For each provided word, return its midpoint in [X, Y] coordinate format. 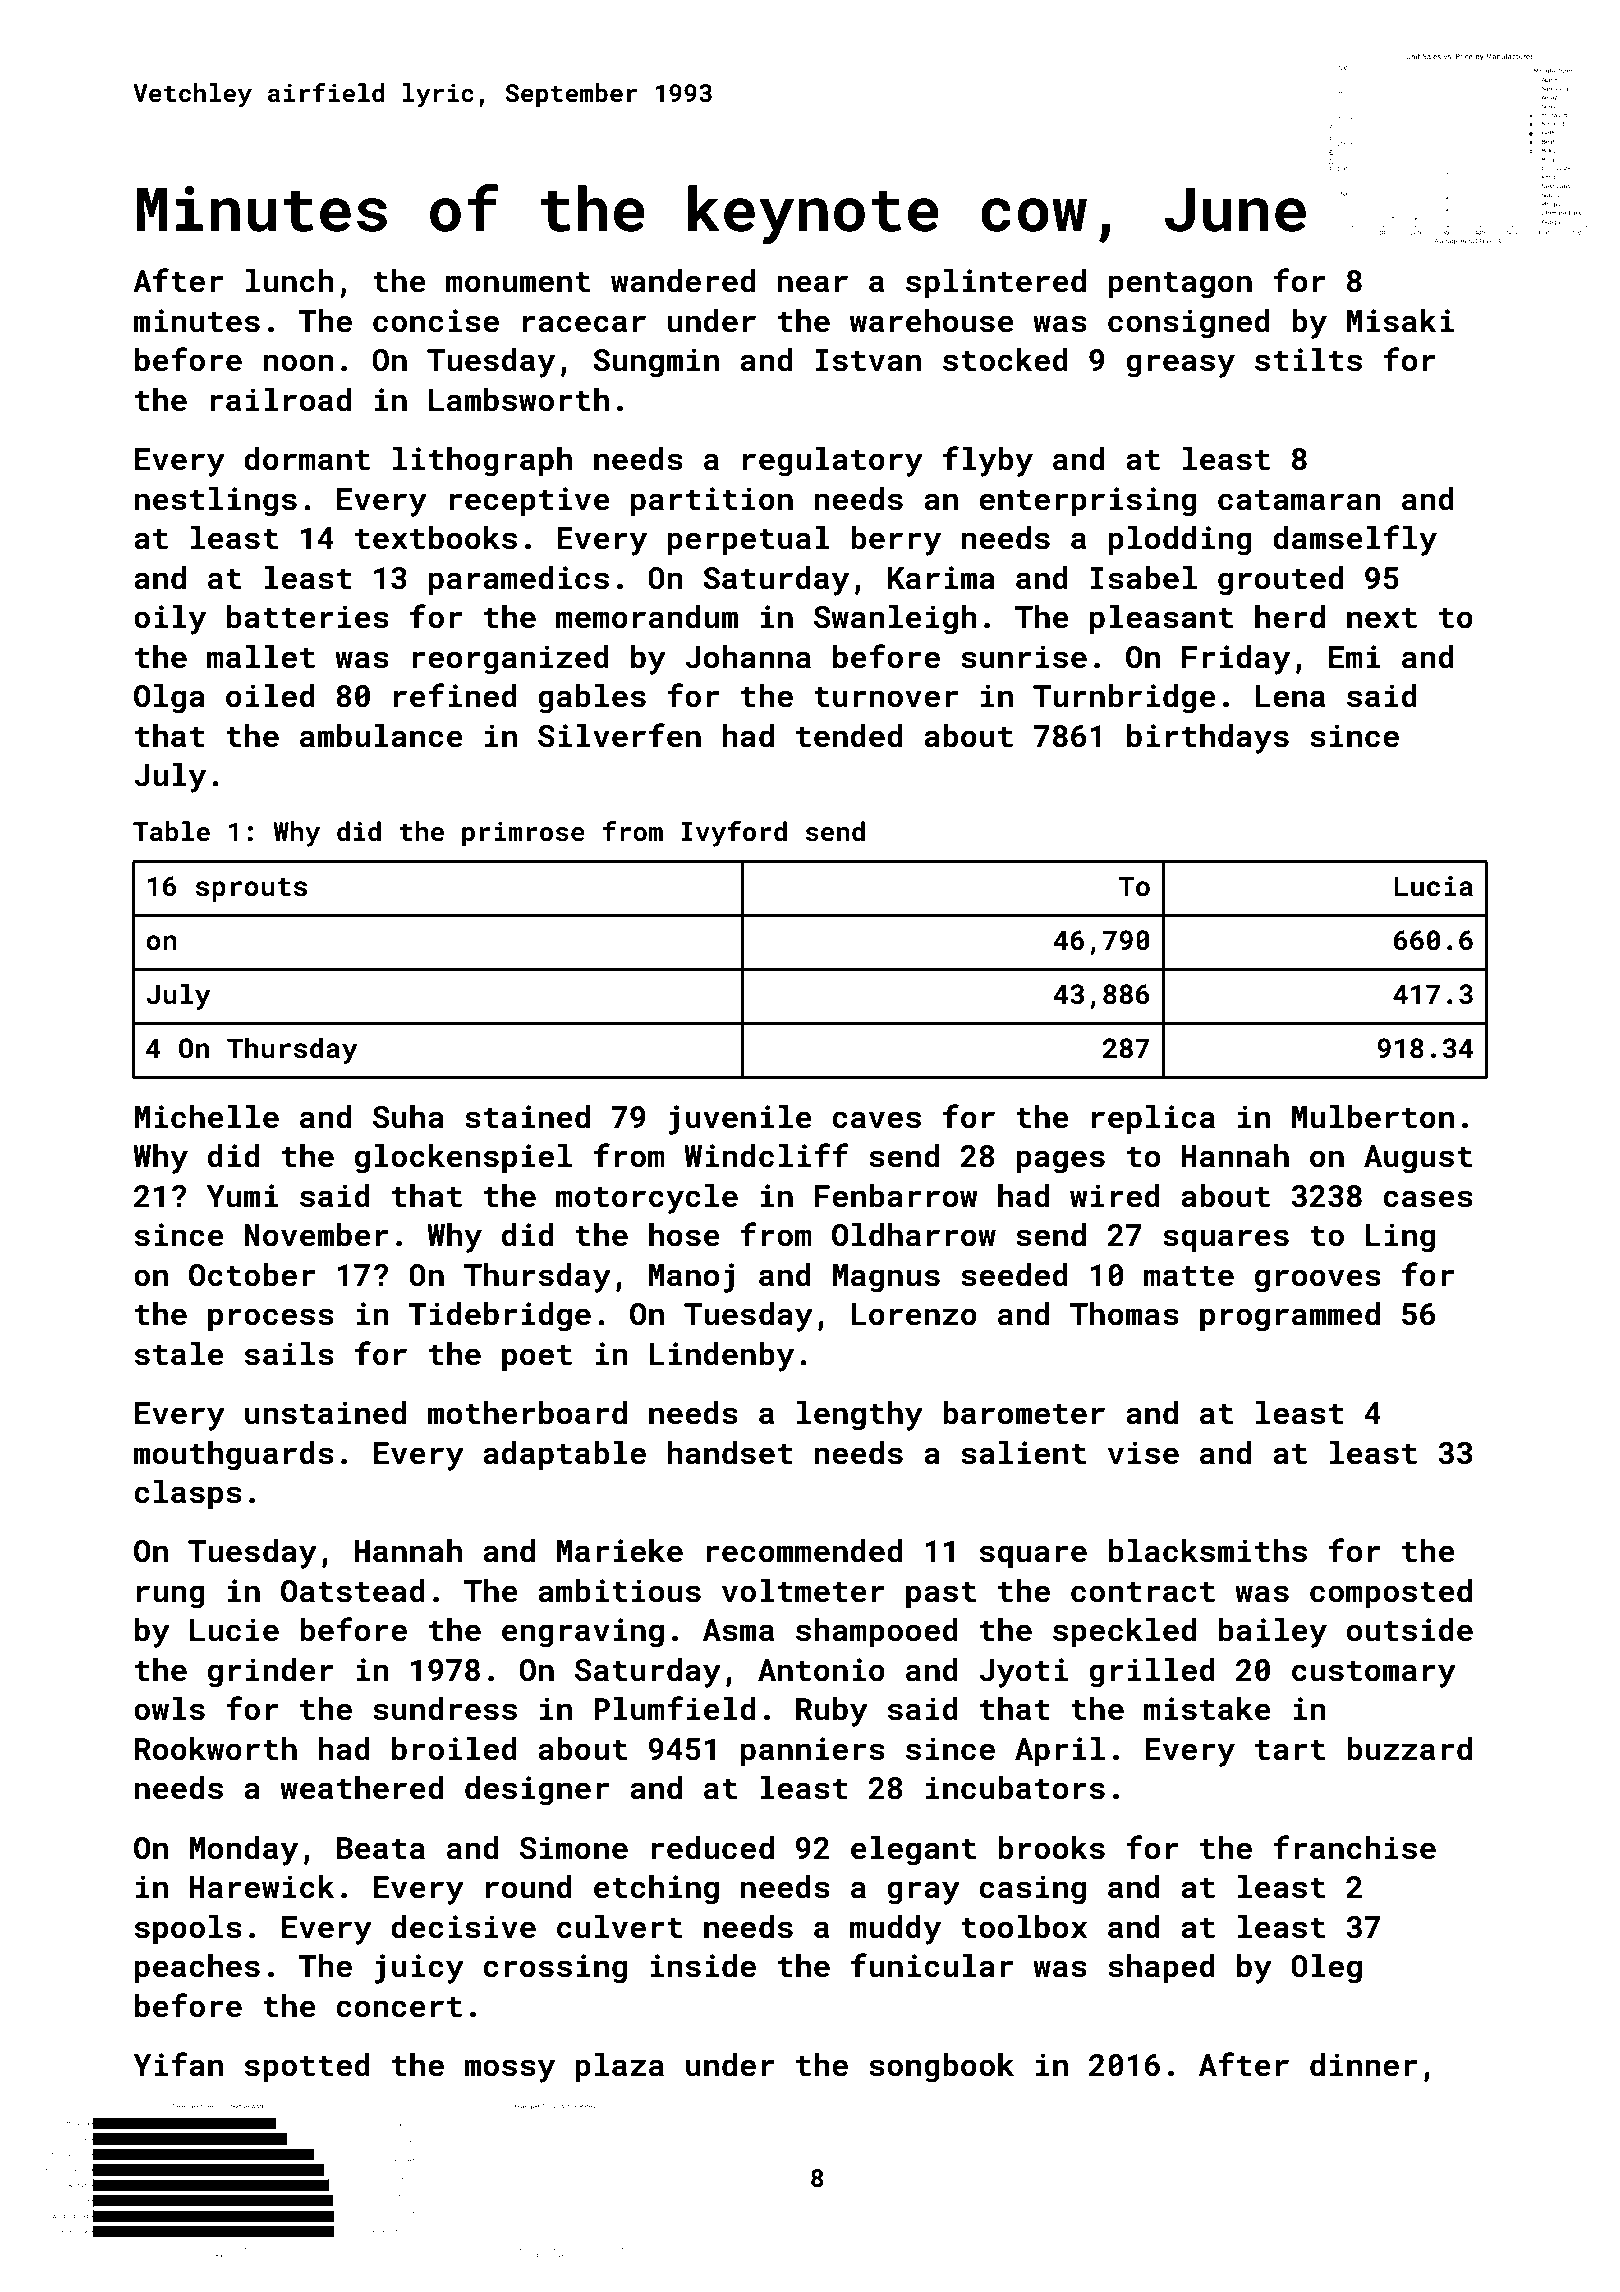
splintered [996, 283]
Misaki [1400, 321]
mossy [509, 2071]
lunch [290, 281]
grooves [1318, 1281]
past [941, 1595]
